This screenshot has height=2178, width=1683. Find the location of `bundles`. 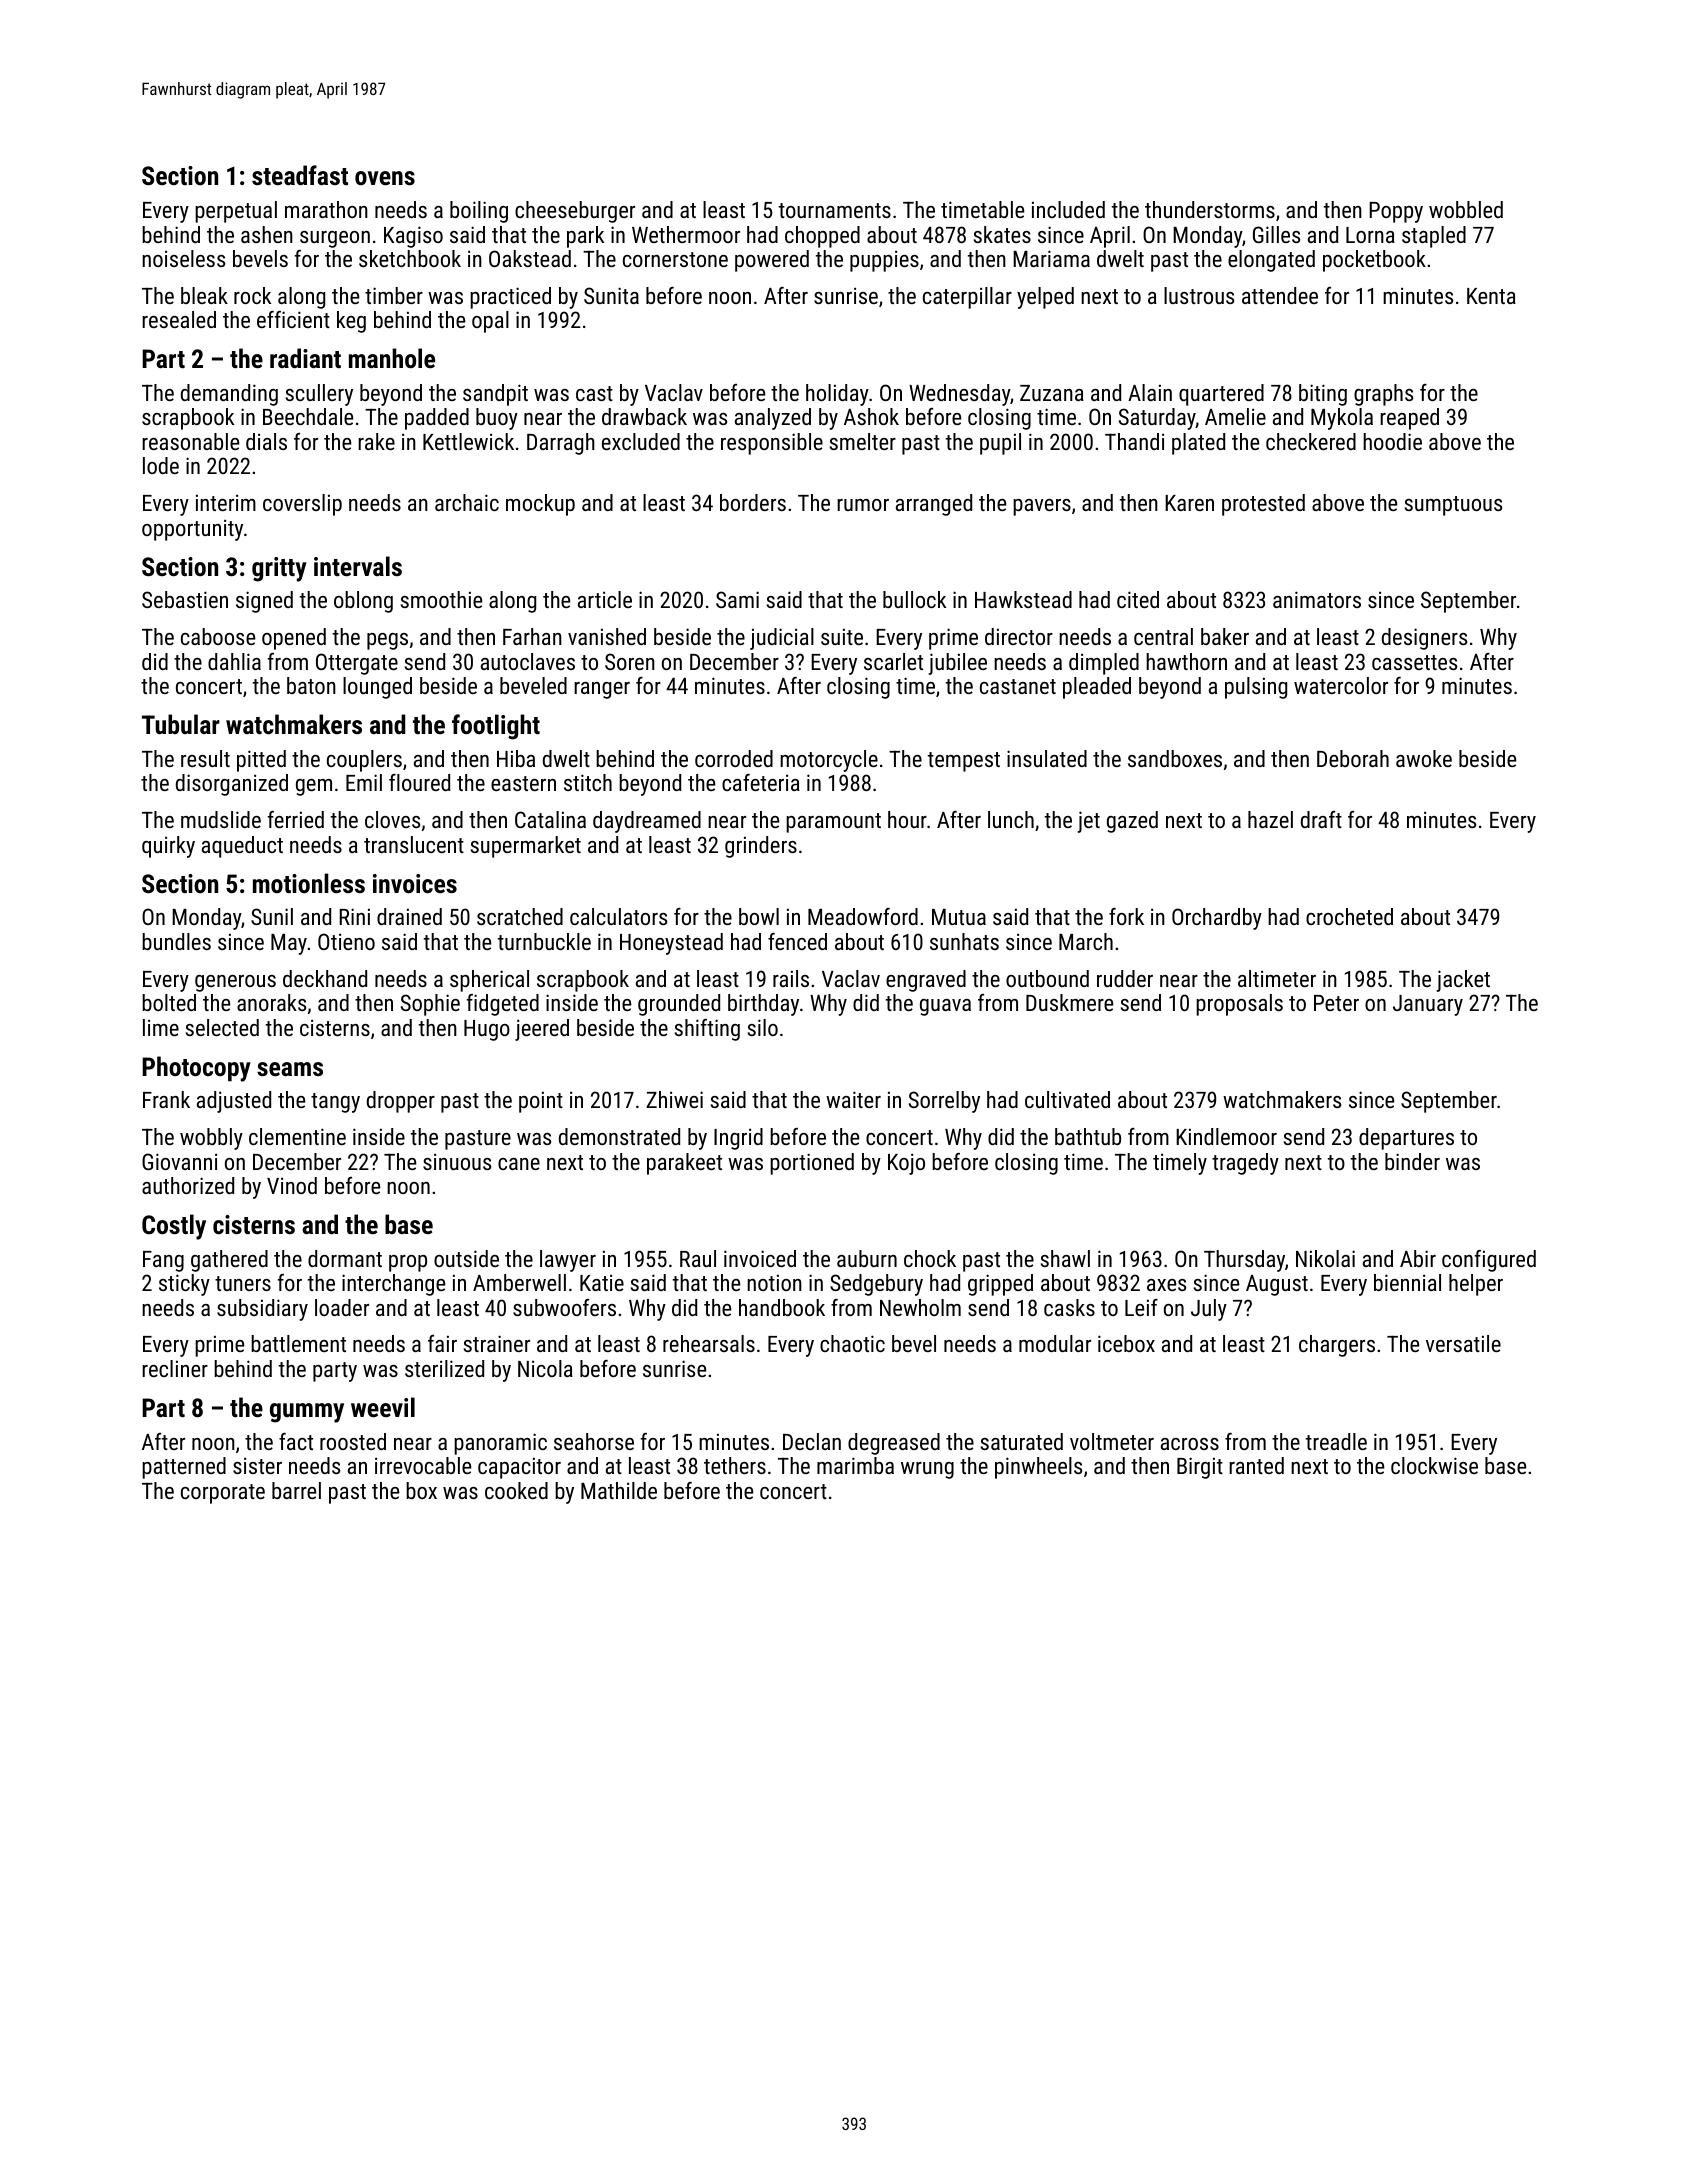

bundles is located at coordinates (176, 941).
